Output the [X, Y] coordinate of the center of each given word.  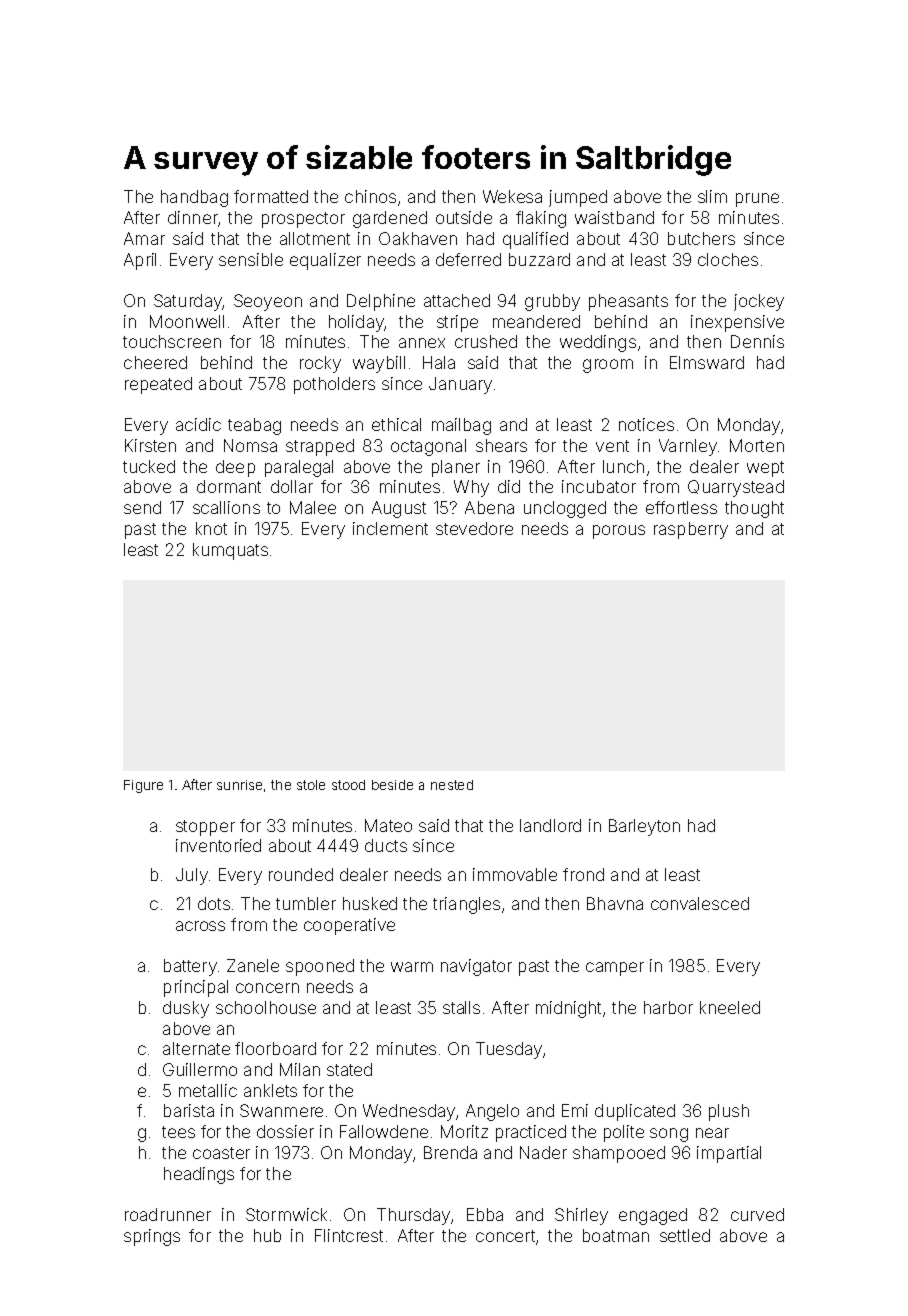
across [200, 926]
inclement [390, 528]
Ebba [485, 1214]
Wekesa [512, 196]
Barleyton [644, 827]
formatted [271, 196]
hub [267, 1235]
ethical [396, 424]
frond [583, 874]
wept [765, 469]
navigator [476, 967]
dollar [292, 486]
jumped [578, 198]
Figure [143, 786]
